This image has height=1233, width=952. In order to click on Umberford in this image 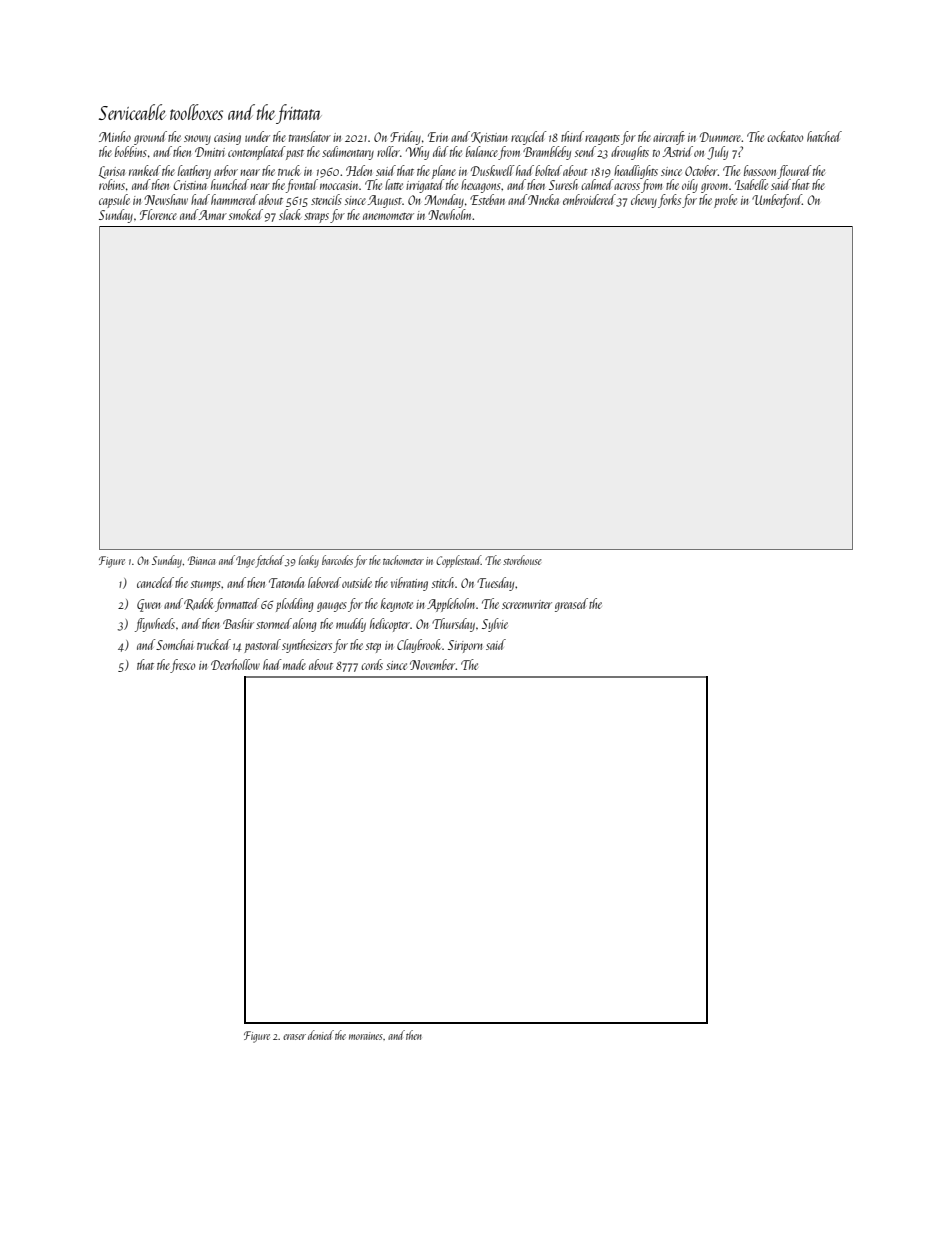, I will do `click(777, 201)`.
